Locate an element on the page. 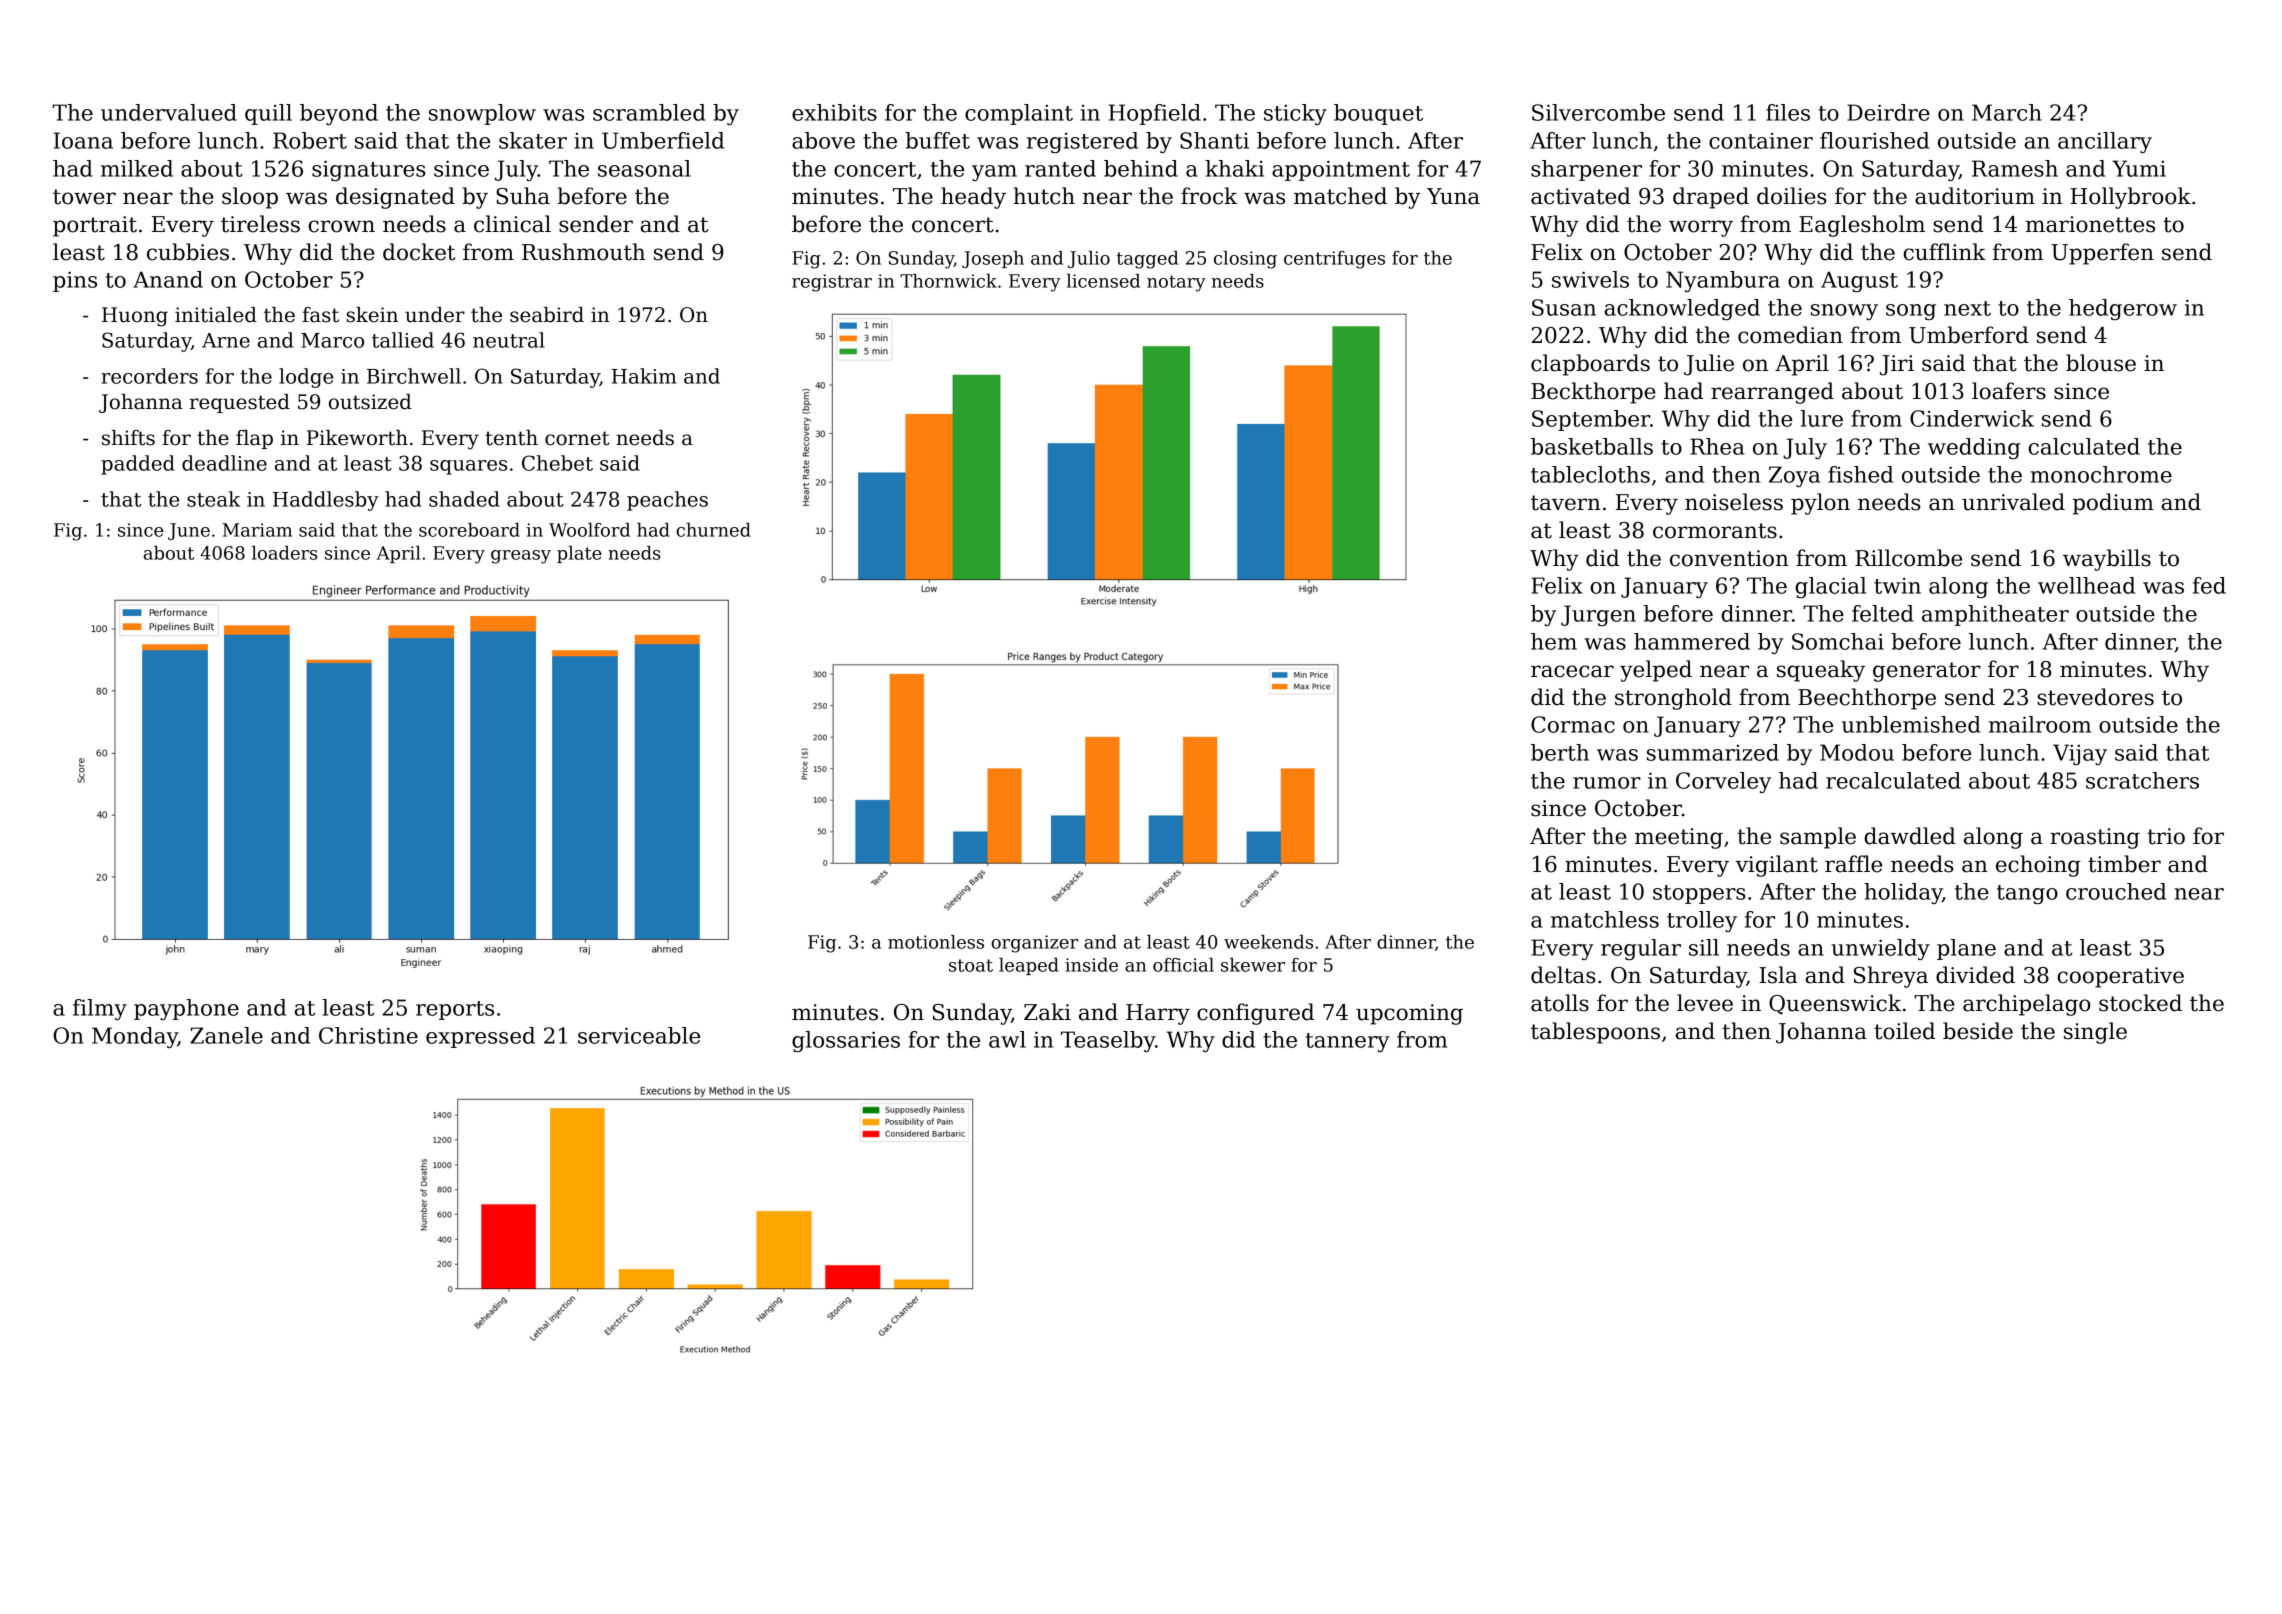 This document has height=1614, width=2282. expressed is located at coordinates (480, 1037).
